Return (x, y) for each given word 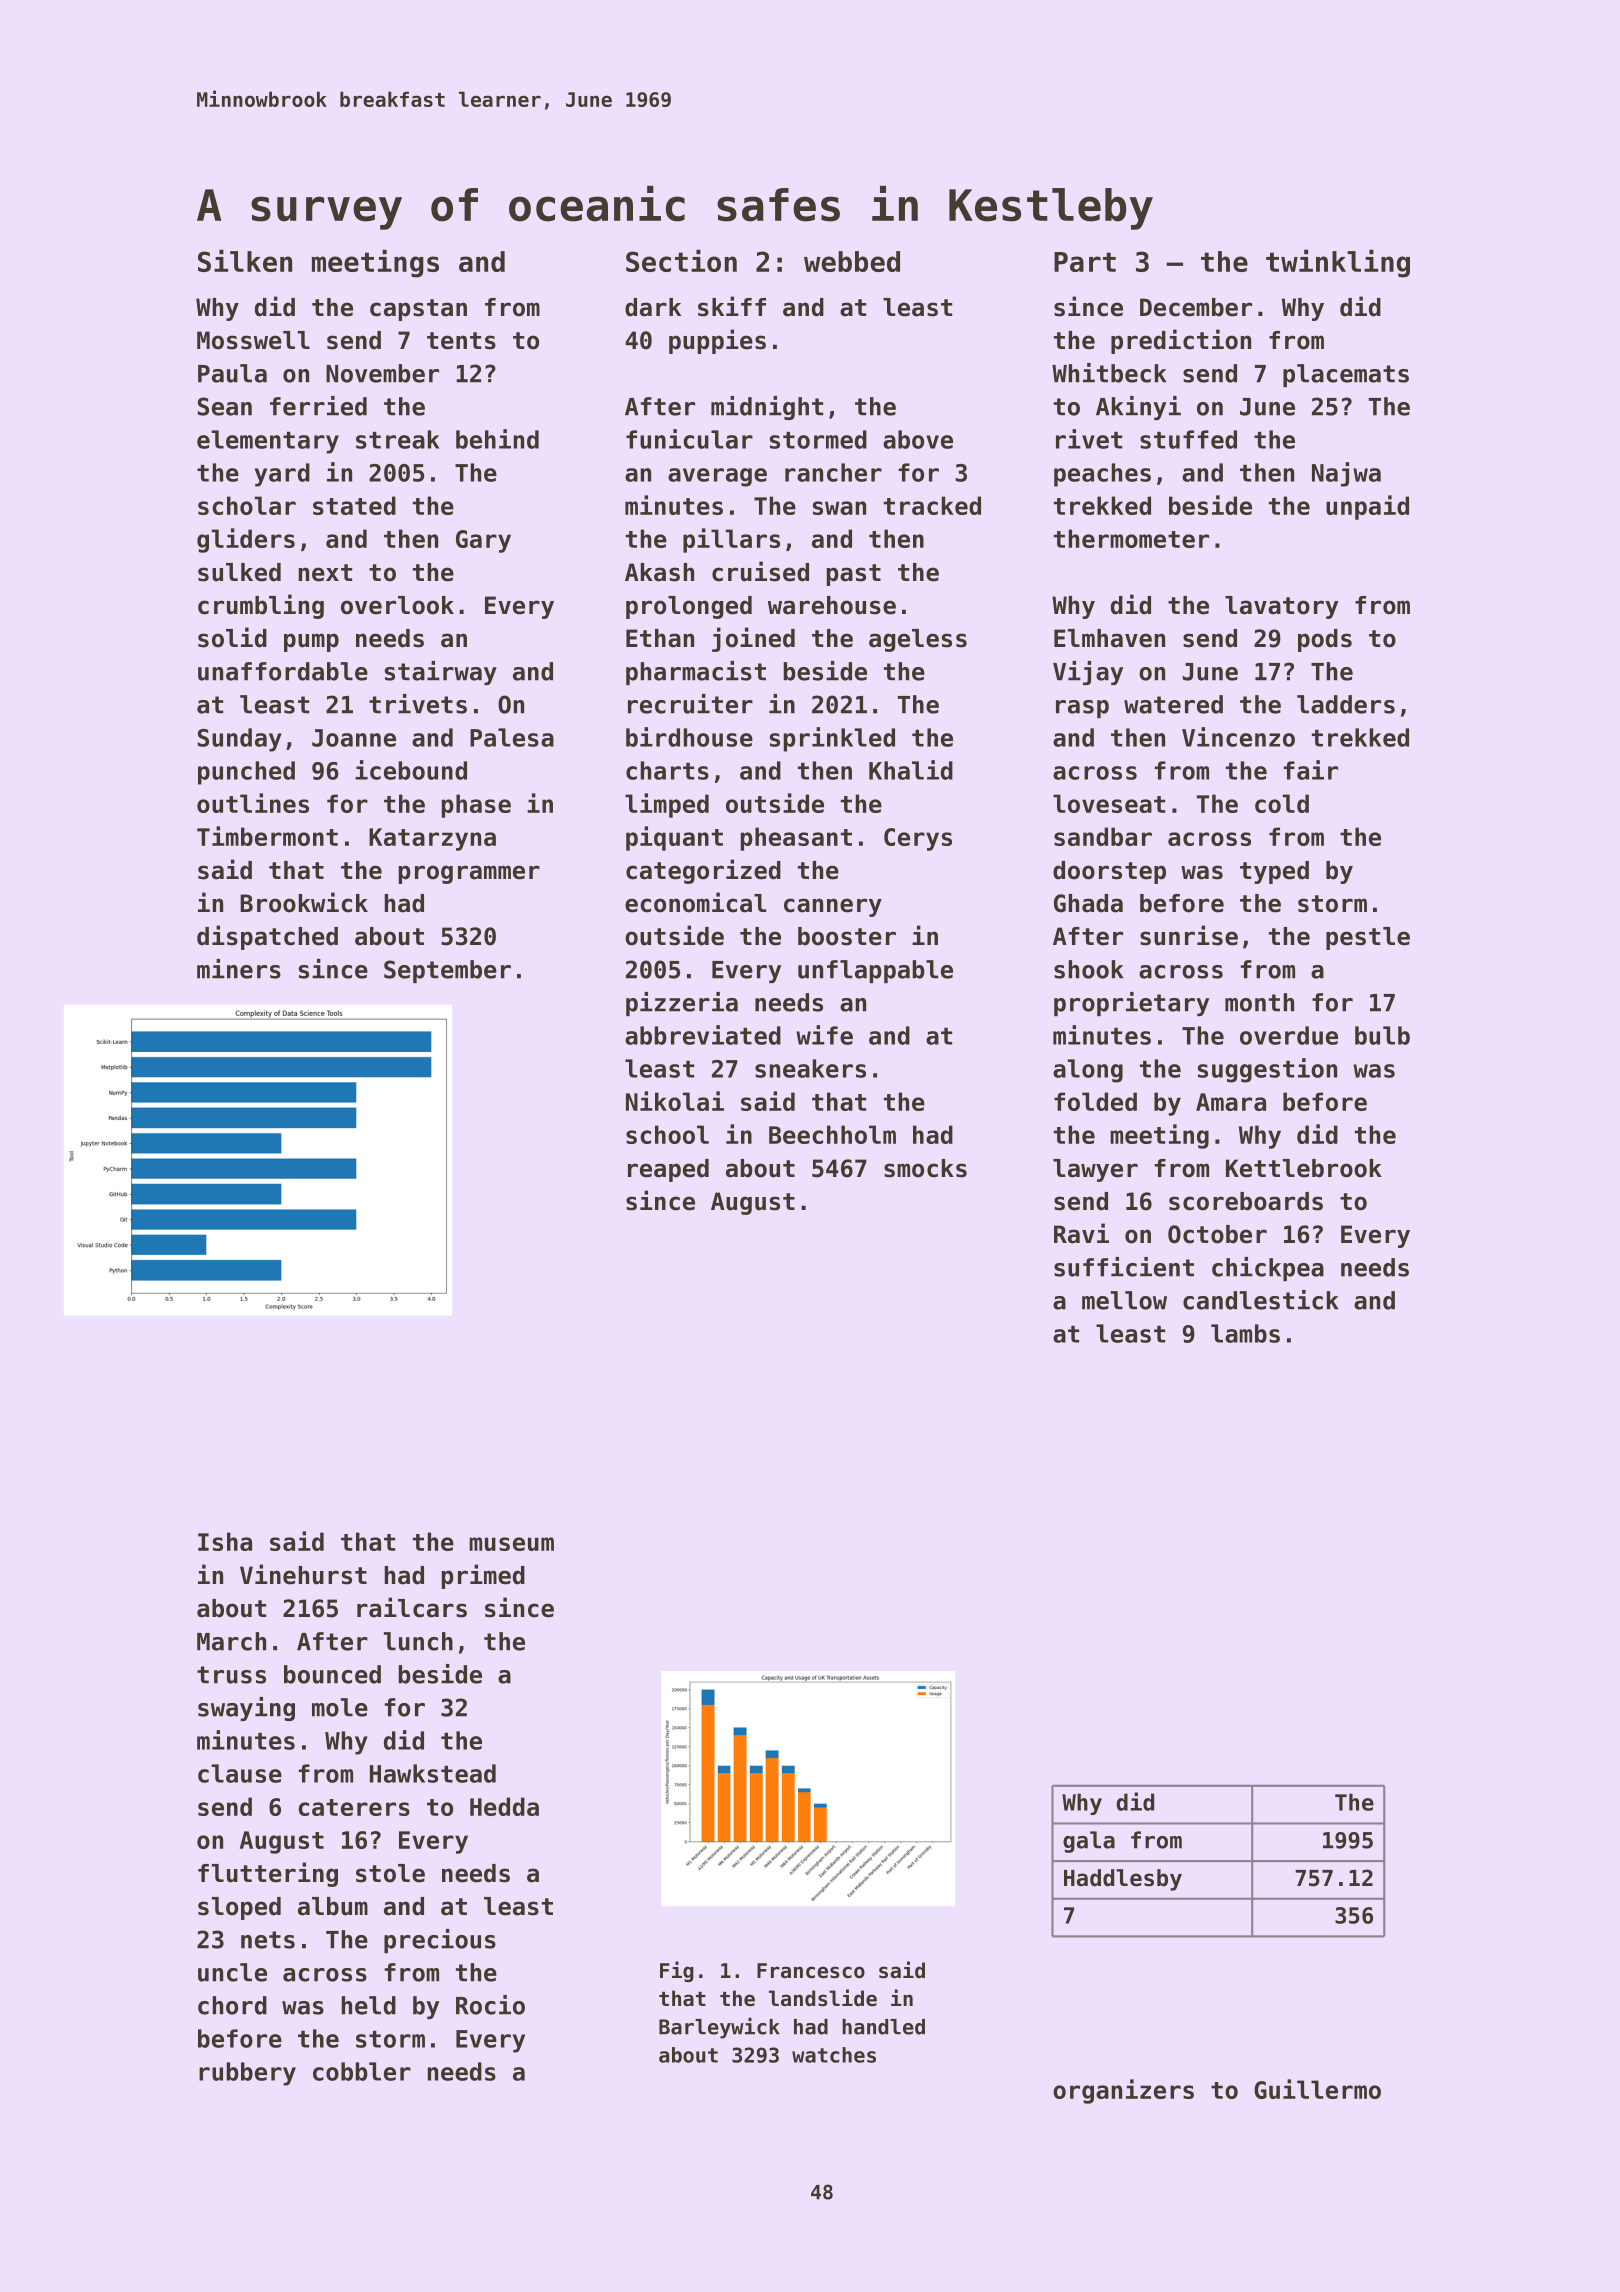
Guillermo (1317, 2089)
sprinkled (832, 739)
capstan (418, 310)
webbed (852, 261)
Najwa (1346, 474)
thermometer (1131, 538)
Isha (225, 1541)
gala (1089, 1842)
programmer (469, 874)
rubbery (247, 2074)
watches (834, 2055)
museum (511, 1544)
